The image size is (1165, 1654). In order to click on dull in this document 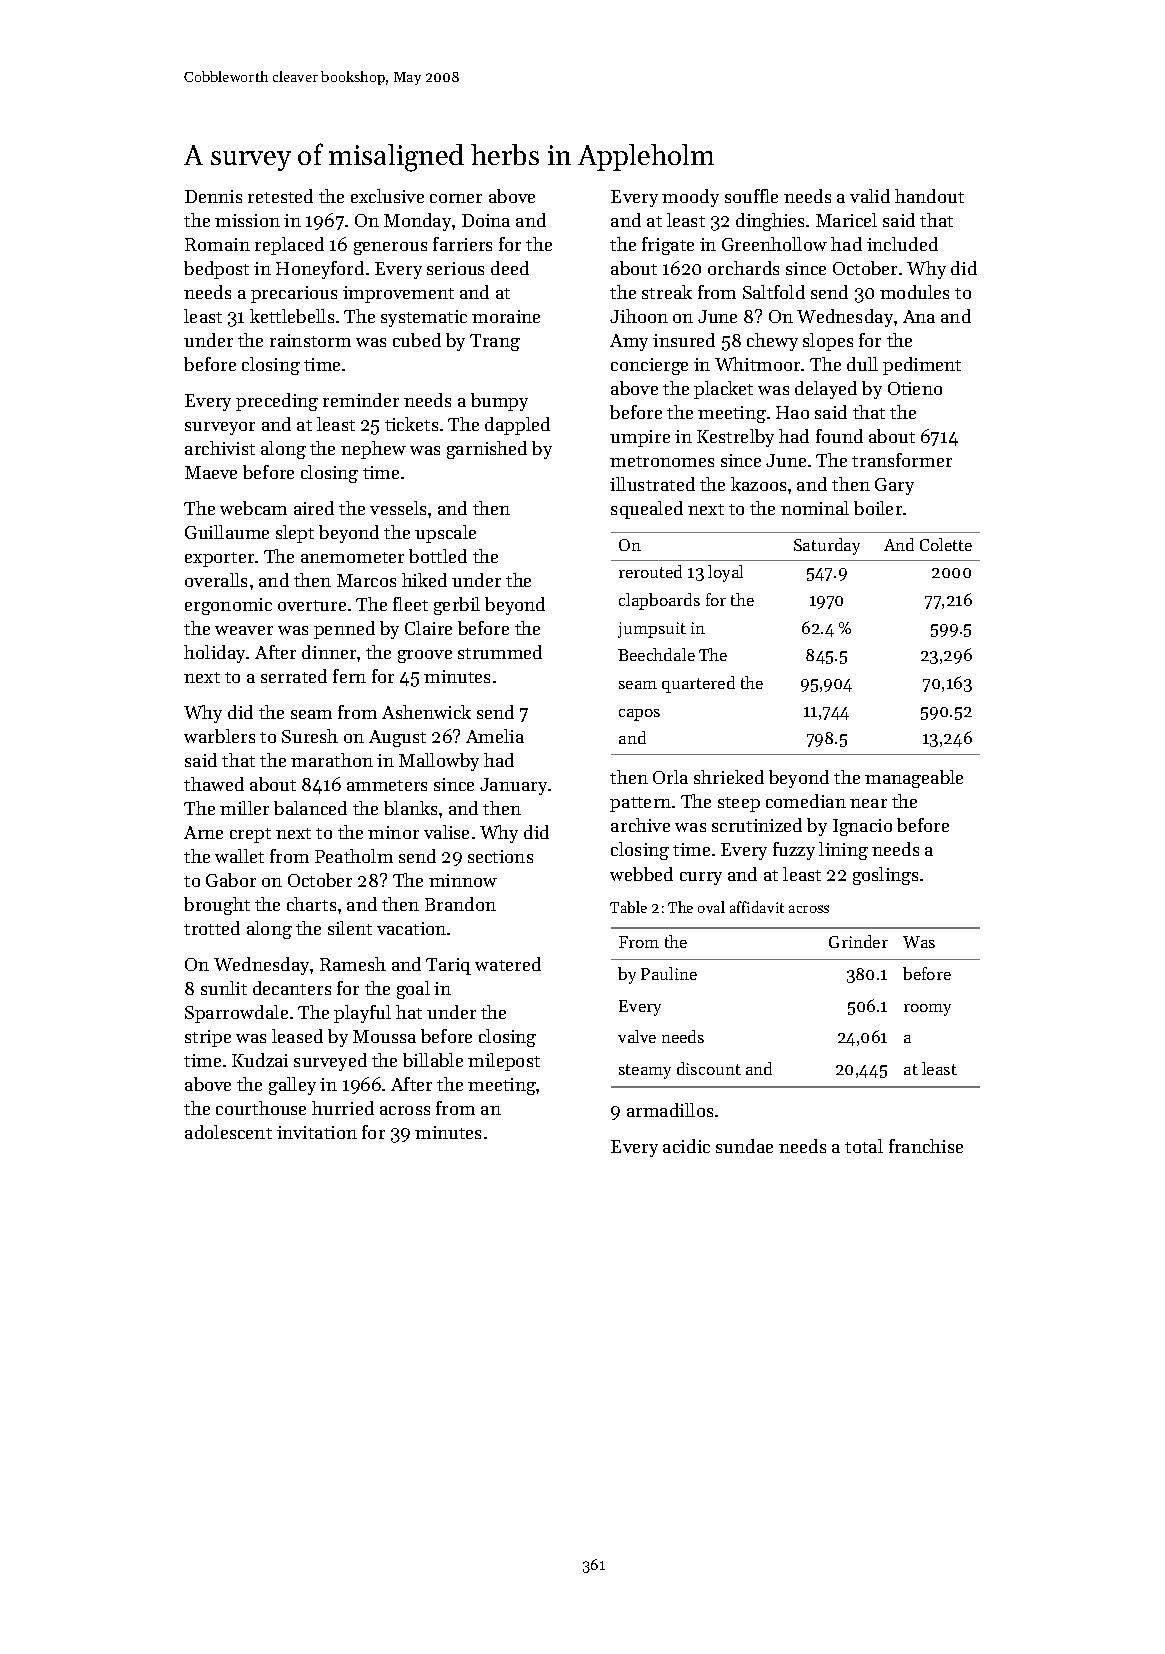, I will do `click(862, 364)`.
